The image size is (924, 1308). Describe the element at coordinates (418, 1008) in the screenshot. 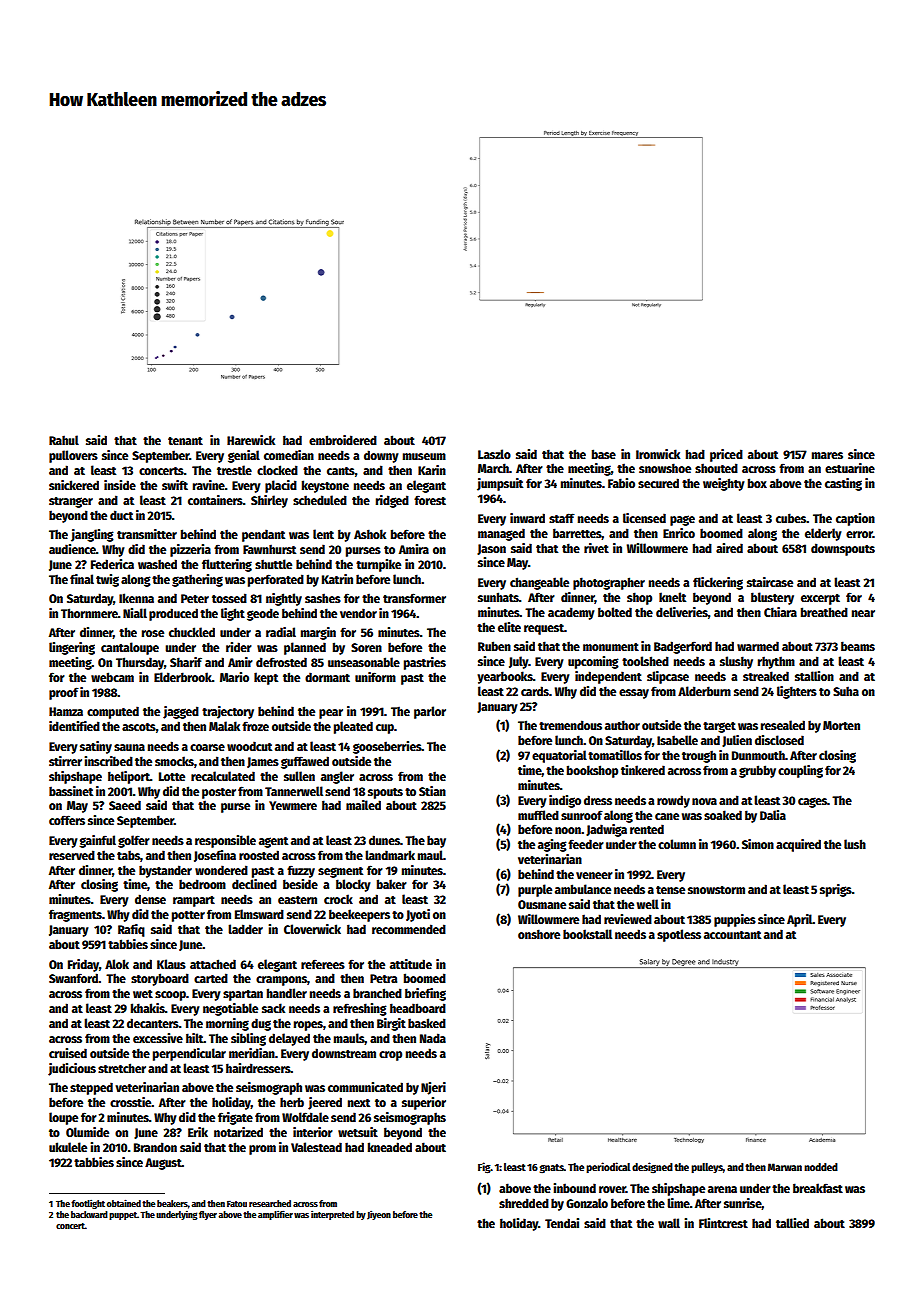

I see `headboard` at that location.
